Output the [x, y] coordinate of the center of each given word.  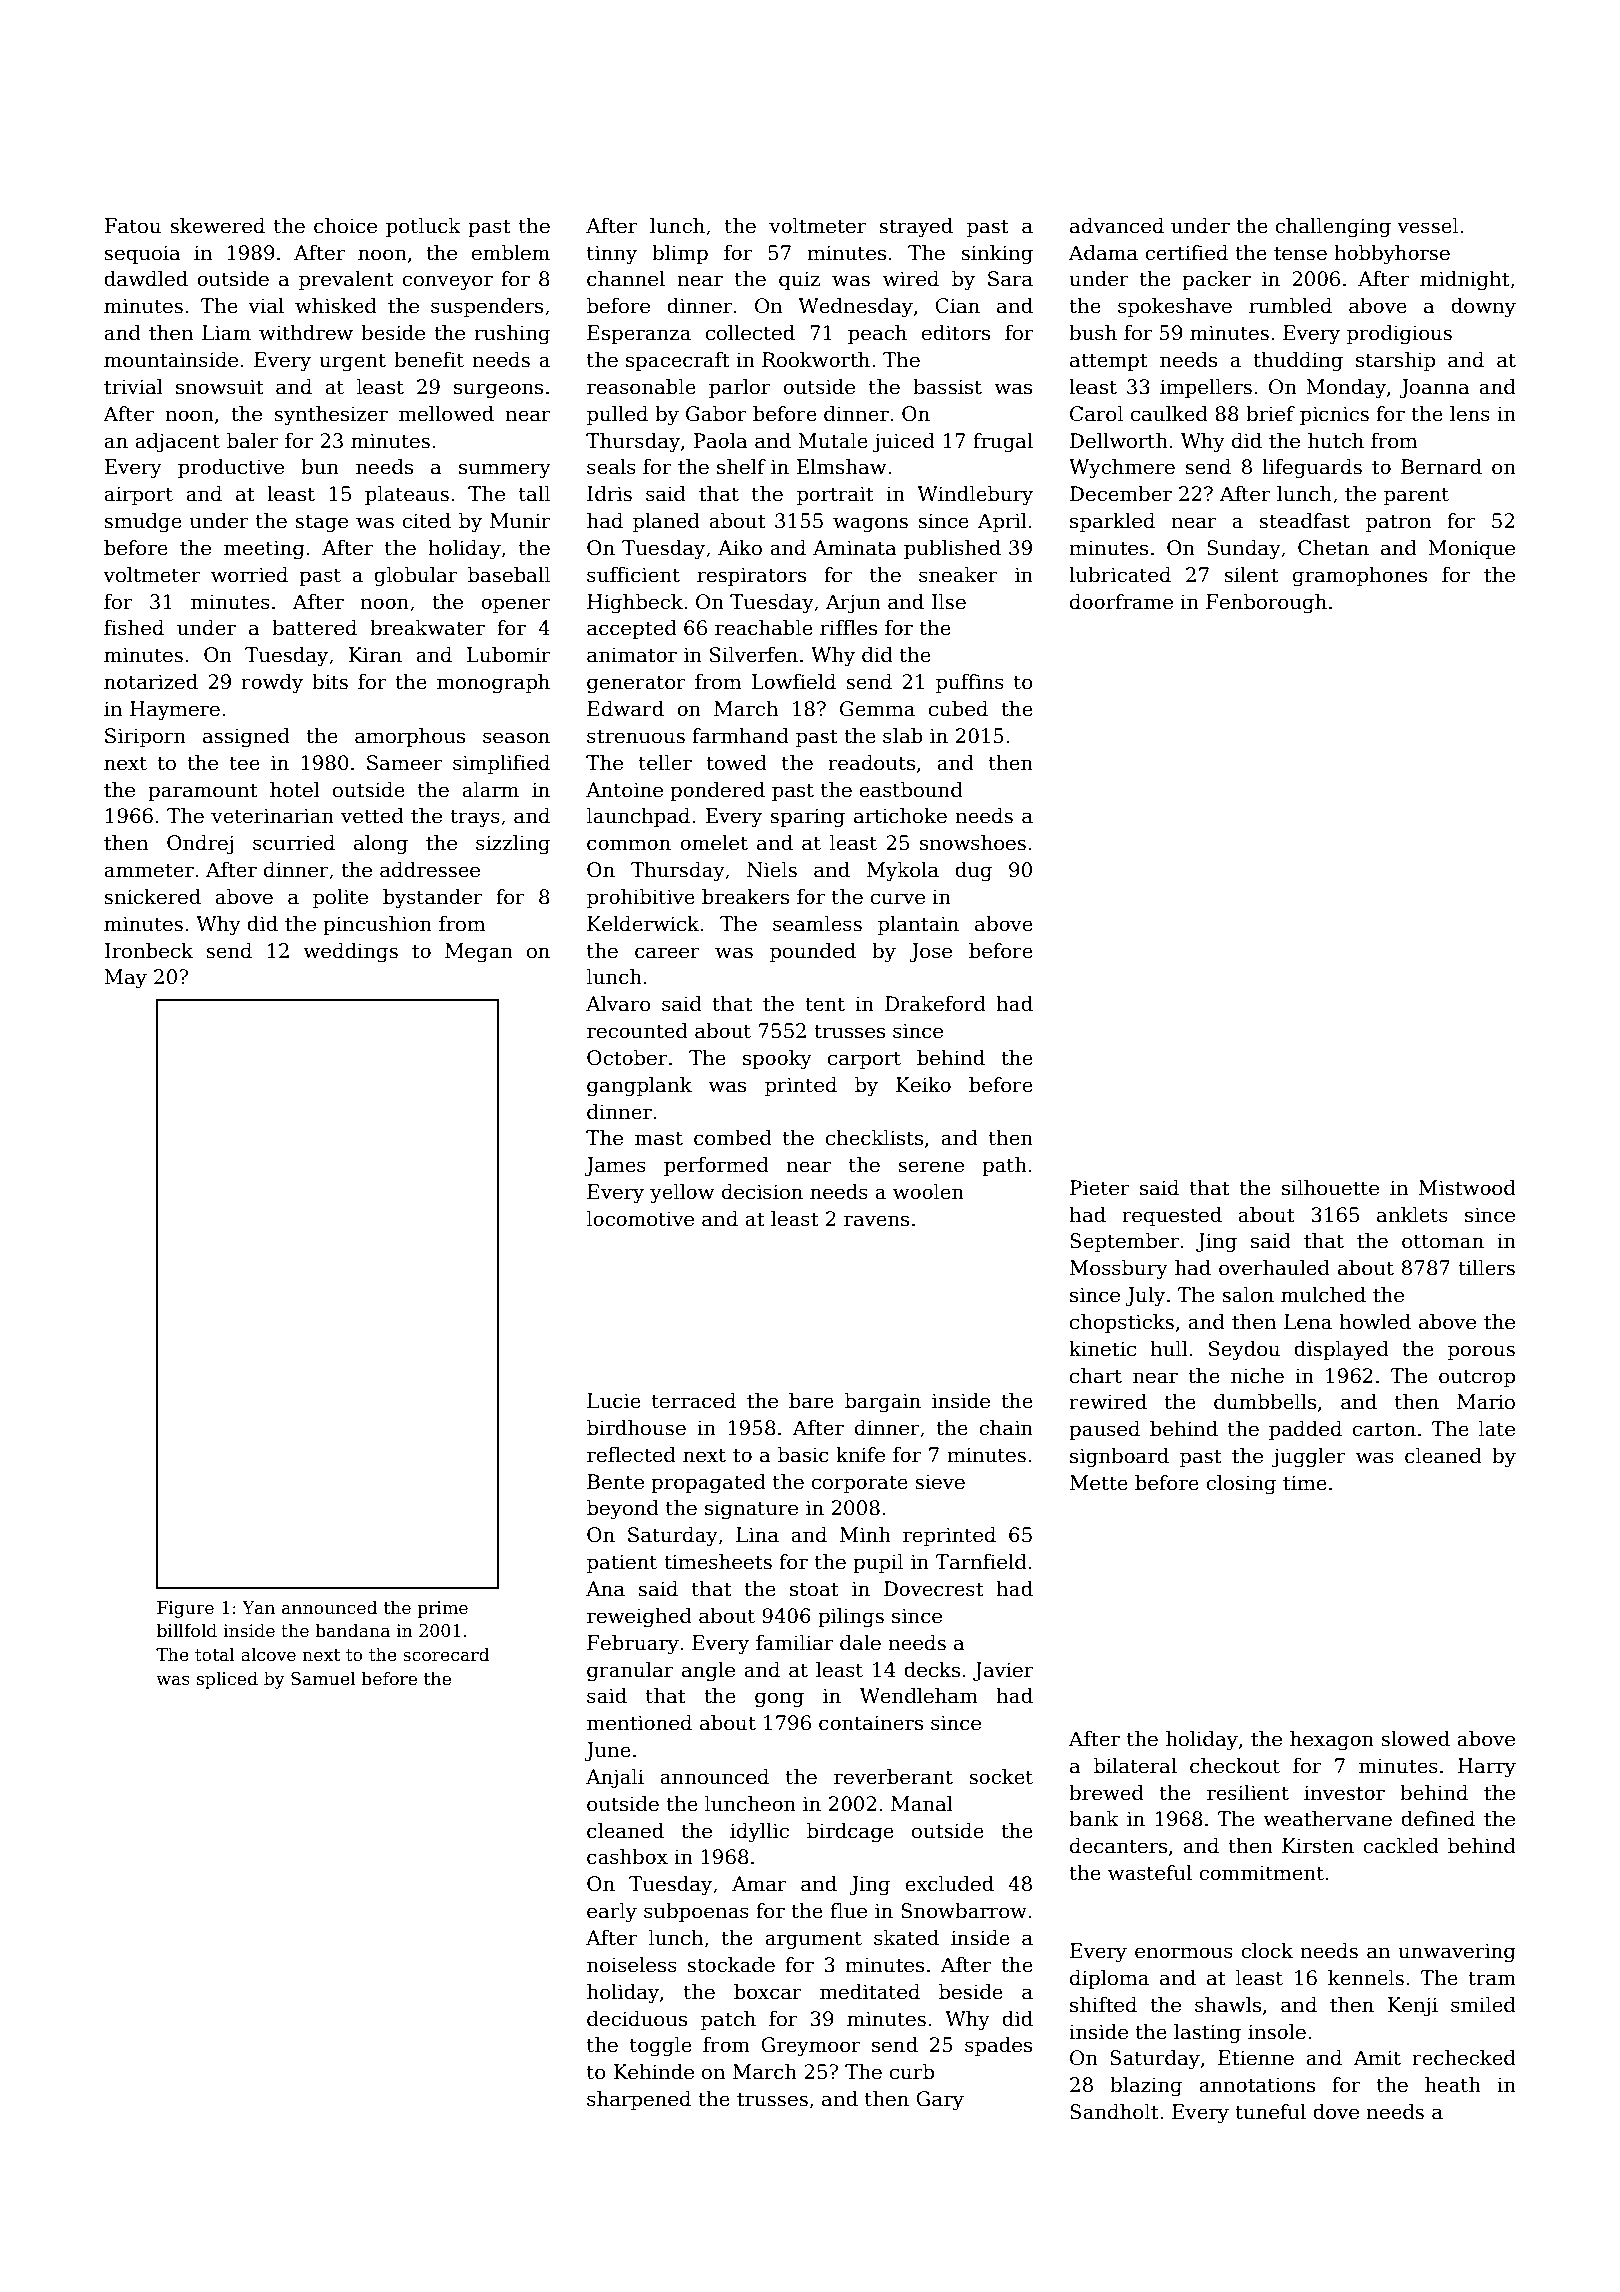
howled [1375, 1322]
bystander [433, 899]
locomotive [640, 1219]
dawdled [146, 279]
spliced [227, 1680]
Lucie [614, 1401]
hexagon [1332, 1741]
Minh [865, 1534]
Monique [1471, 549]
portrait [835, 495]
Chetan [1333, 548]
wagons [870, 525]
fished [134, 628]
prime [442, 1609]
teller [665, 763]
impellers [1206, 388]
